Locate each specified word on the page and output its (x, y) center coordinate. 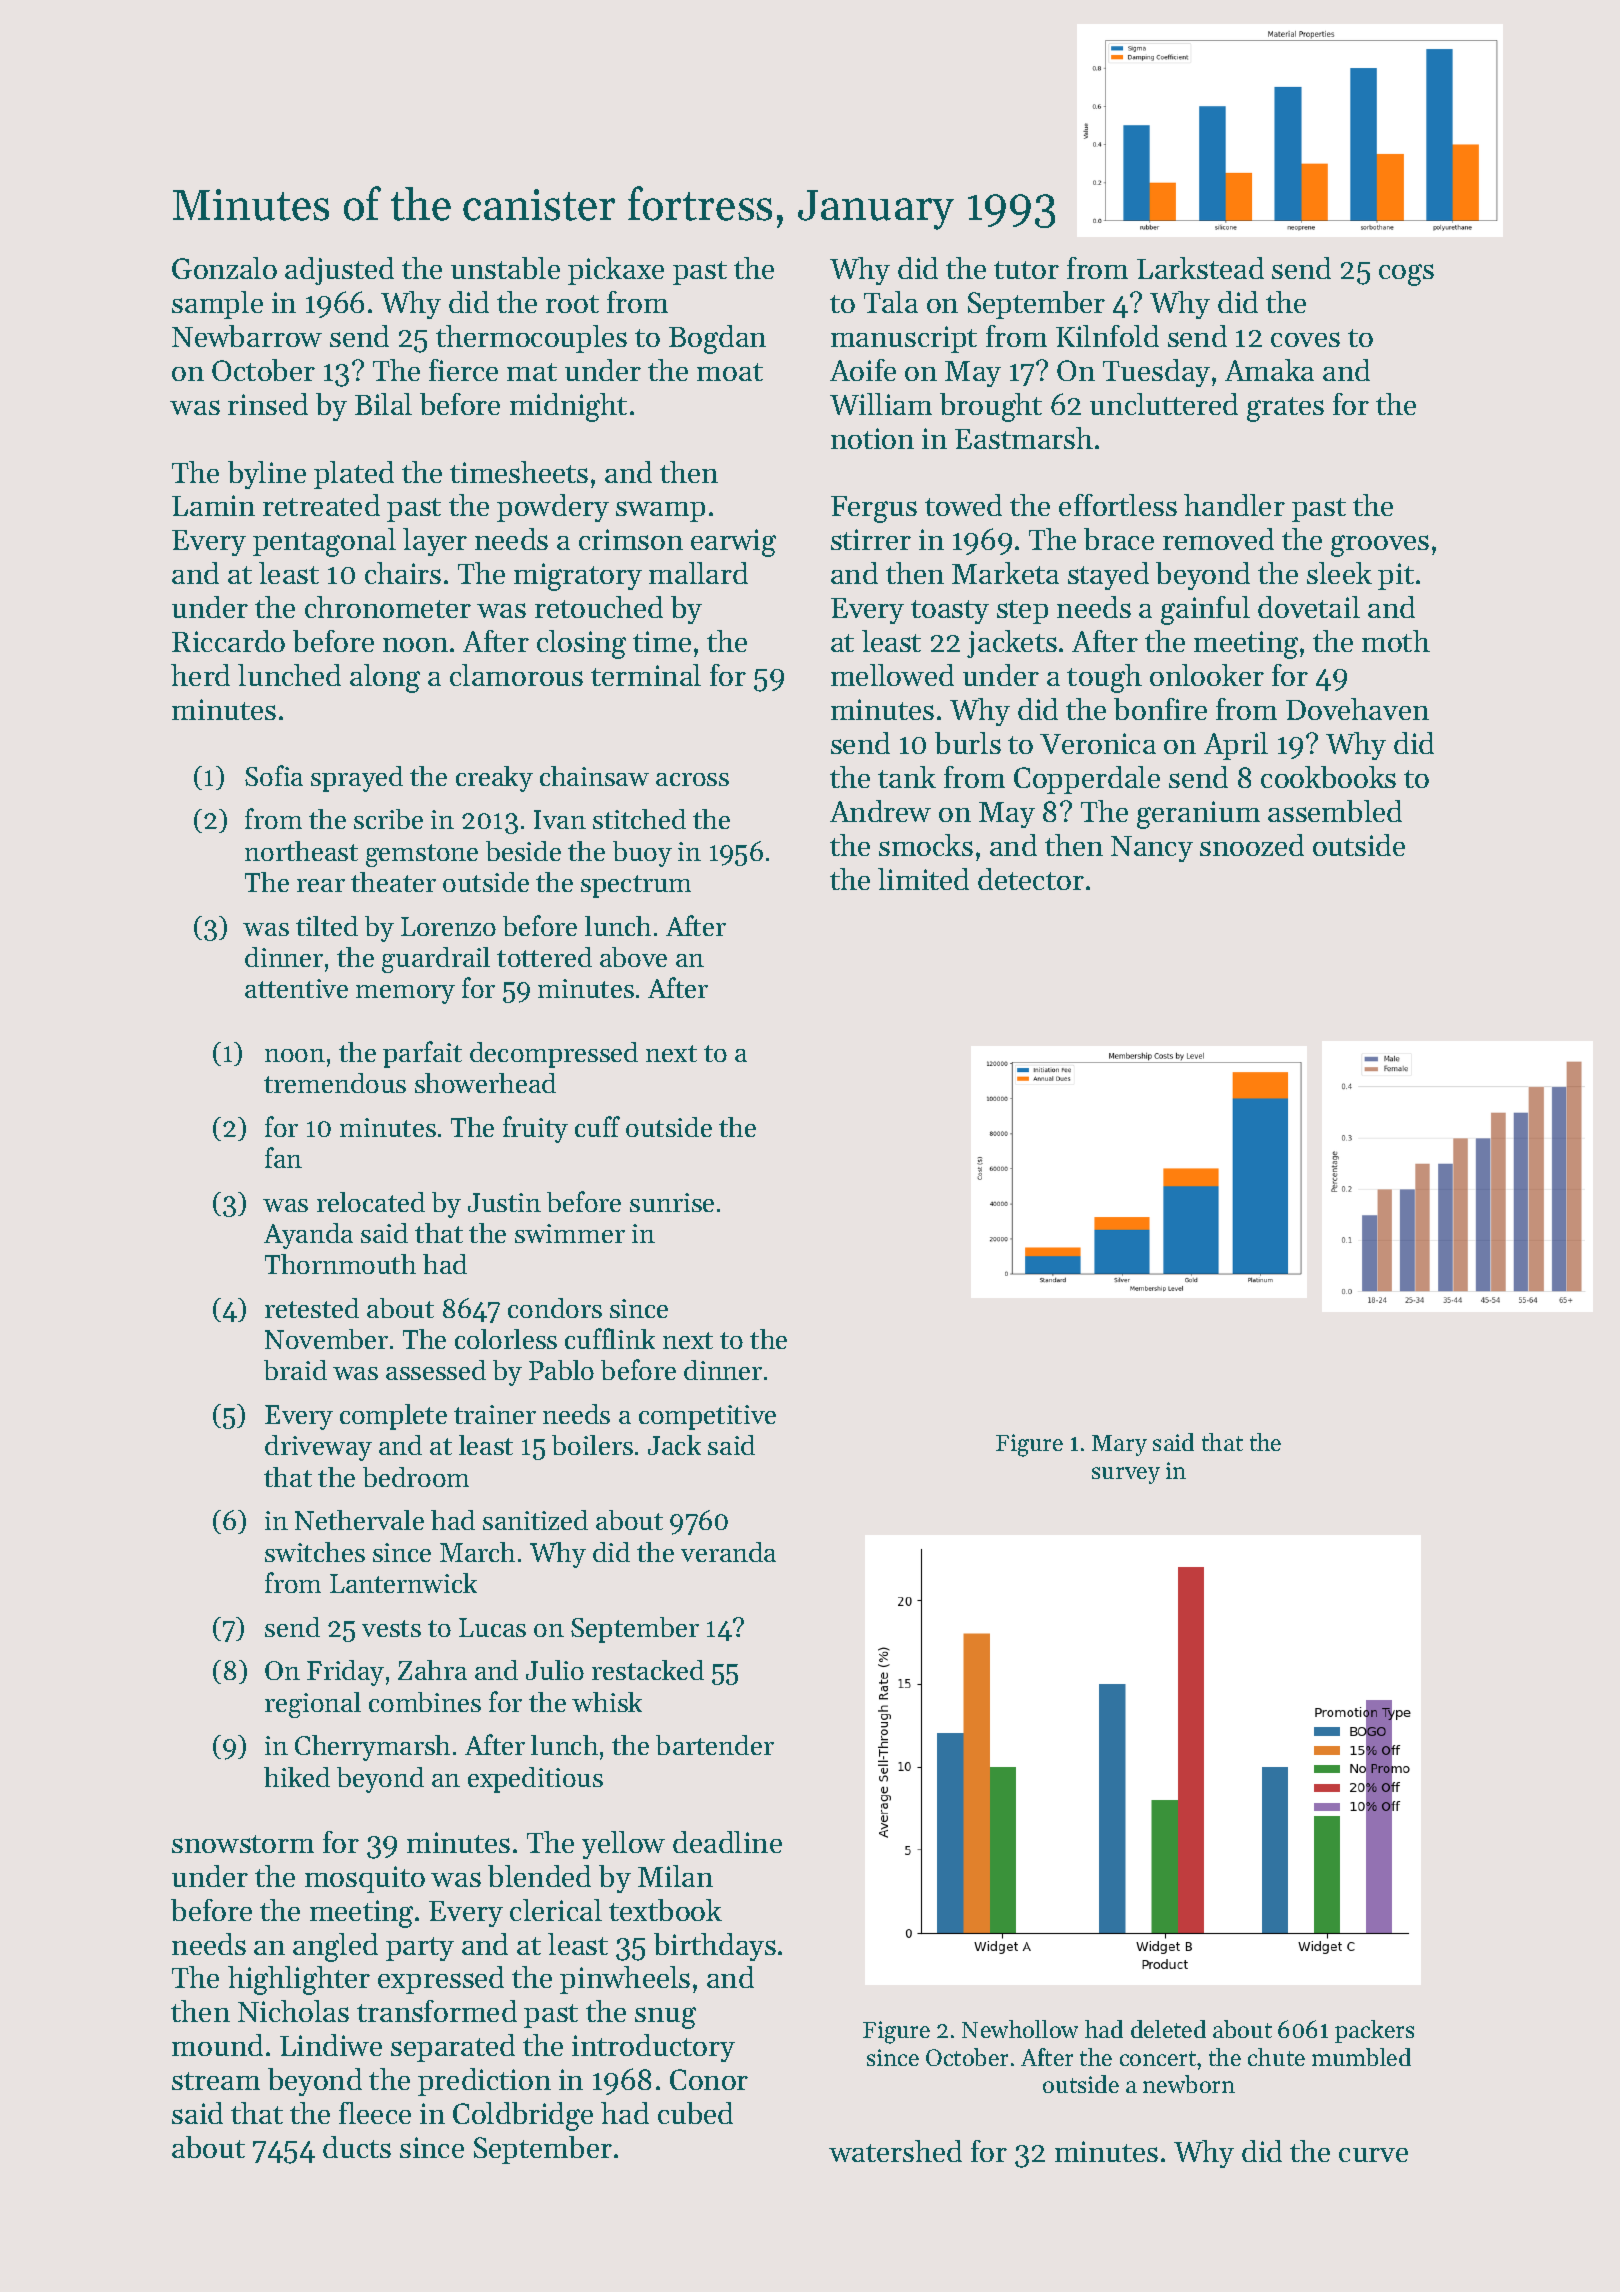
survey (1126, 1475)
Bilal (383, 404)
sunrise (672, 1202)
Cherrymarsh (372, 1748)
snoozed (1252, 845)
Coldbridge (523, 2116)
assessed (436, 1370)
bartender (715, 1745)
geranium (1198, 815)
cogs (1406, 275)
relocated (371, 1202)
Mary (1119, 1445)
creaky (494, 779)
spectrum (636, 886)
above (633, 957)
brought (991, 407)
